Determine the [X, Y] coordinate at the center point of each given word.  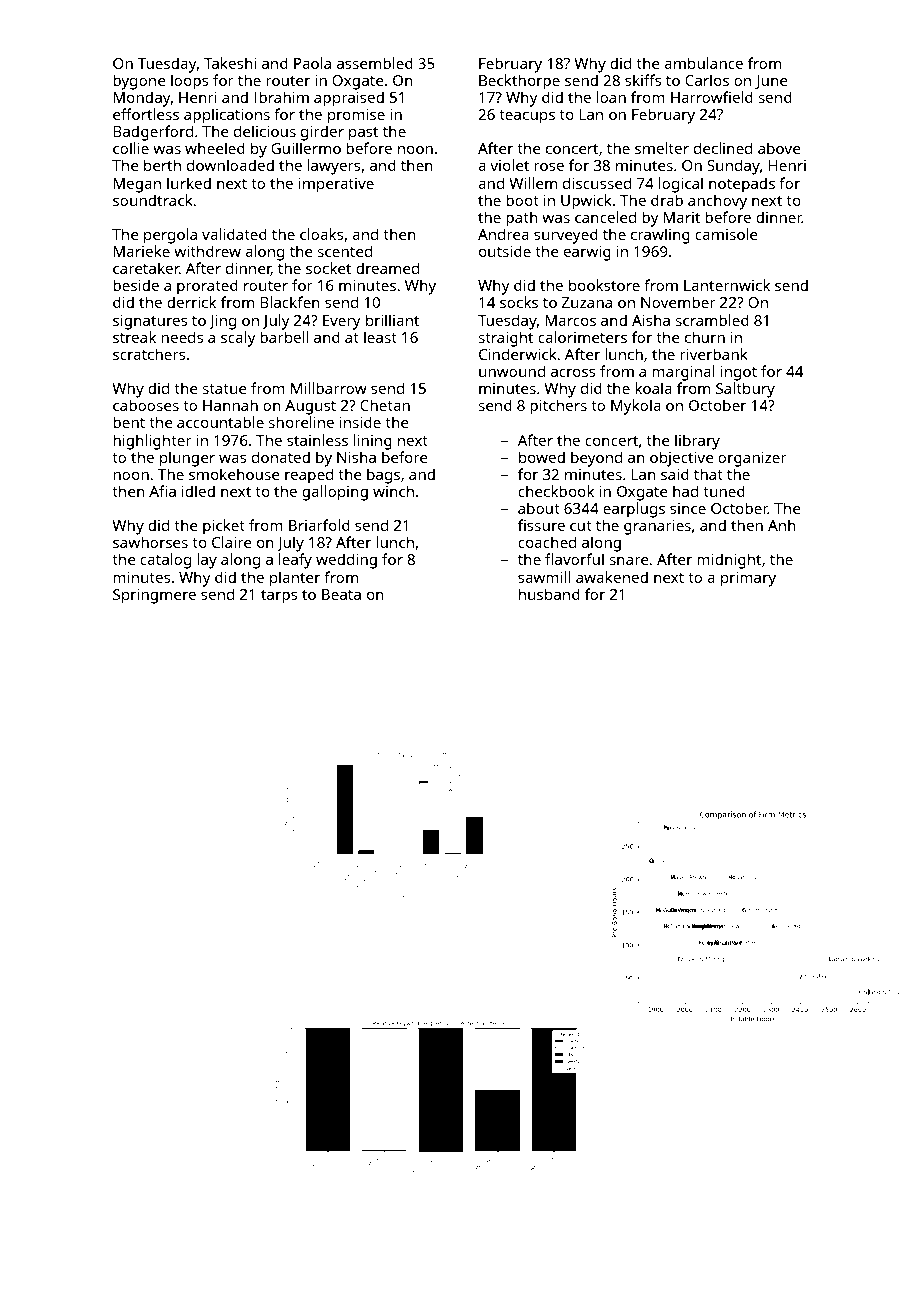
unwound [512, 371]
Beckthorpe [519, 82]
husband [549, 594]
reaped [309, 476]
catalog [165, 561]
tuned [724, 491]
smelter [662, 148]
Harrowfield [712, 97]
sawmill [544, 577]
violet [509, 165]
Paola [312, 63]
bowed [542, 457]
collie [131, 148]
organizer [752, 459]
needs [182, 337]
